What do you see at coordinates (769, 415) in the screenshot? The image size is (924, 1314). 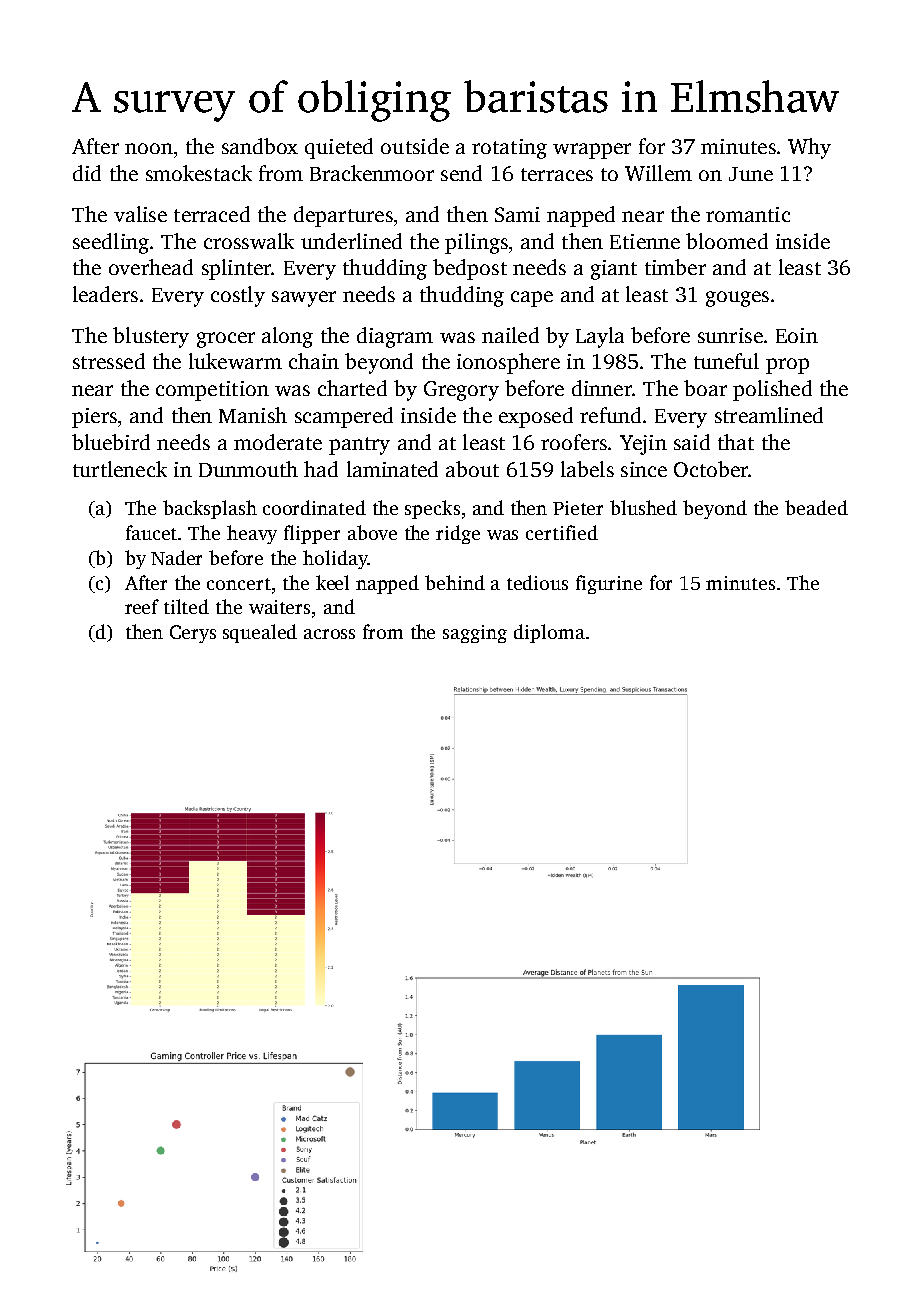 I see `streamlined` at bounding box center [769, 415].
